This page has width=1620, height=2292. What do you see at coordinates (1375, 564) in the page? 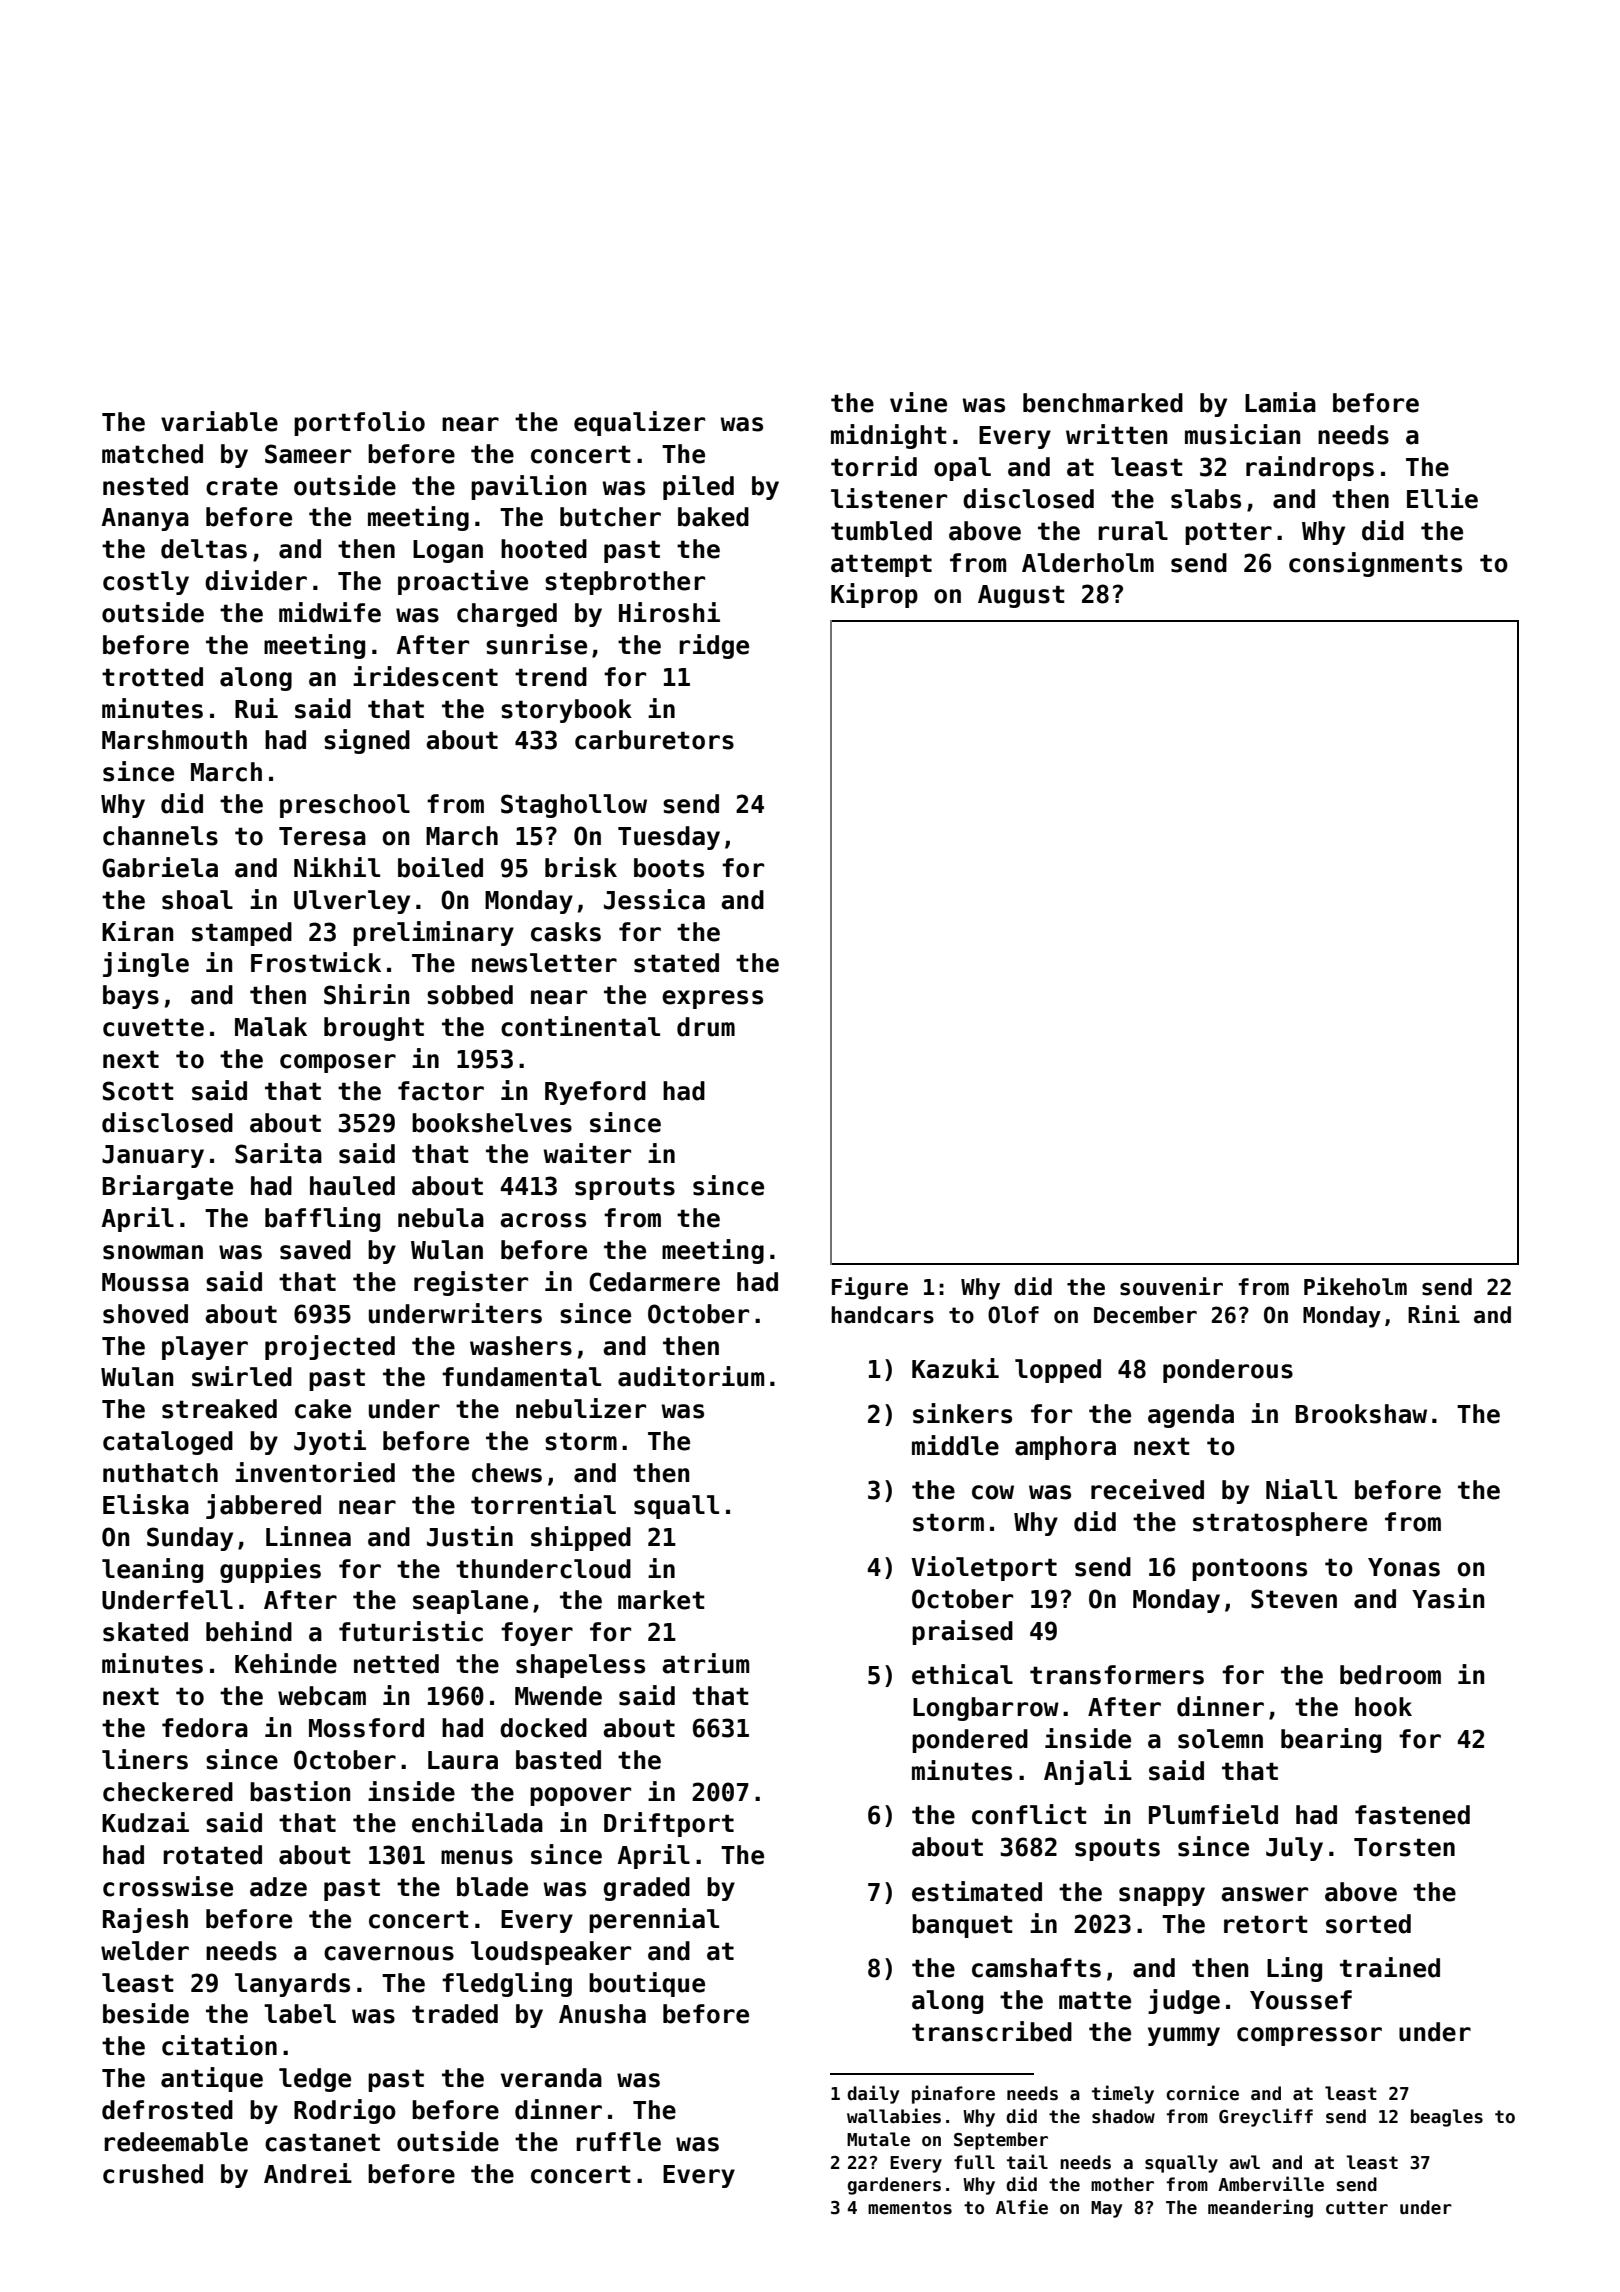
I see `consignments` at bounding box center [1375, 564].
